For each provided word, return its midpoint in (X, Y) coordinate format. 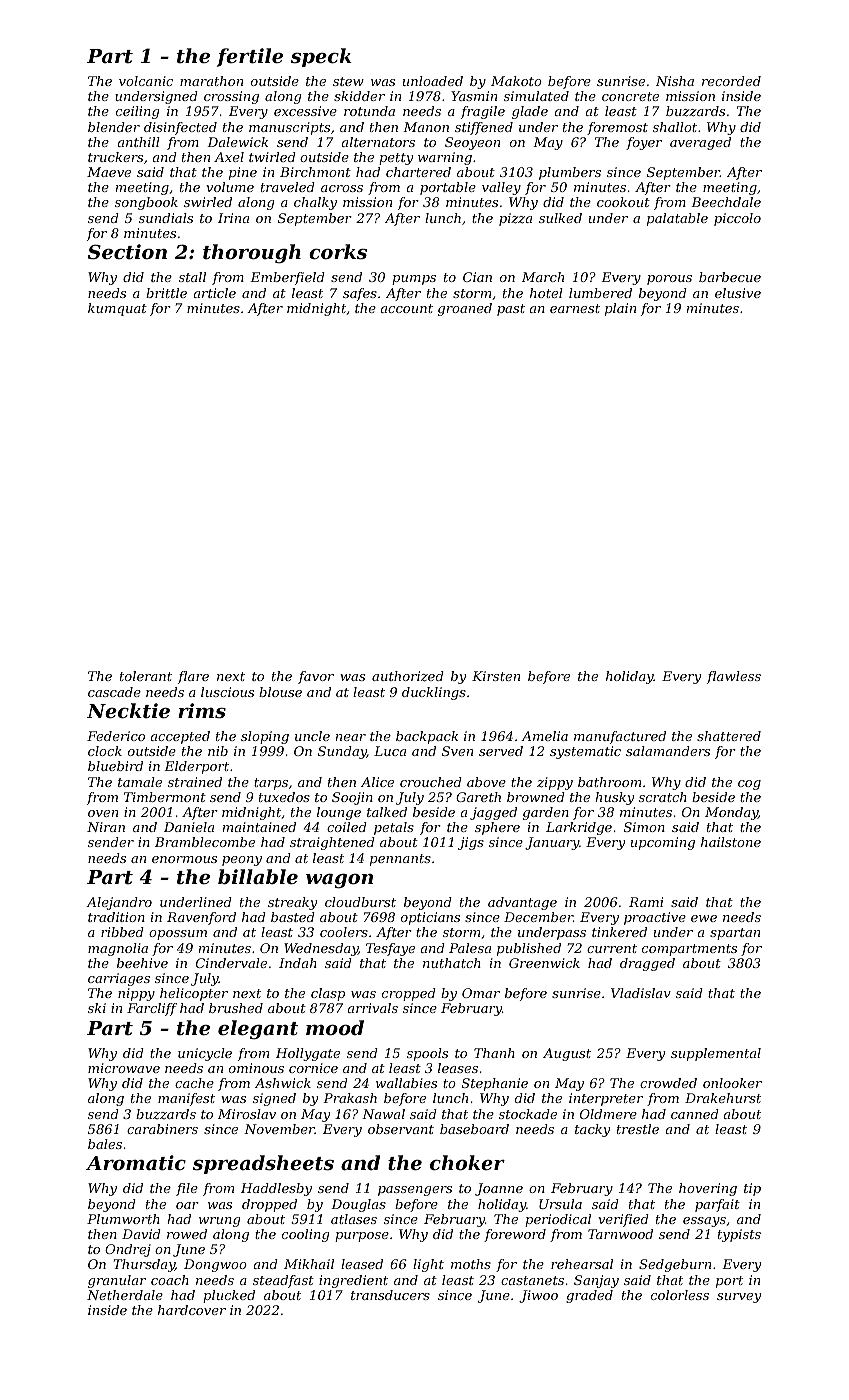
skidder (359, 96)
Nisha (675, 81)
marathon (211, 81)
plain (620, 309)
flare (193, 677)
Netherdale (125, 1295)
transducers (390, 1295)
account (407, 308)
